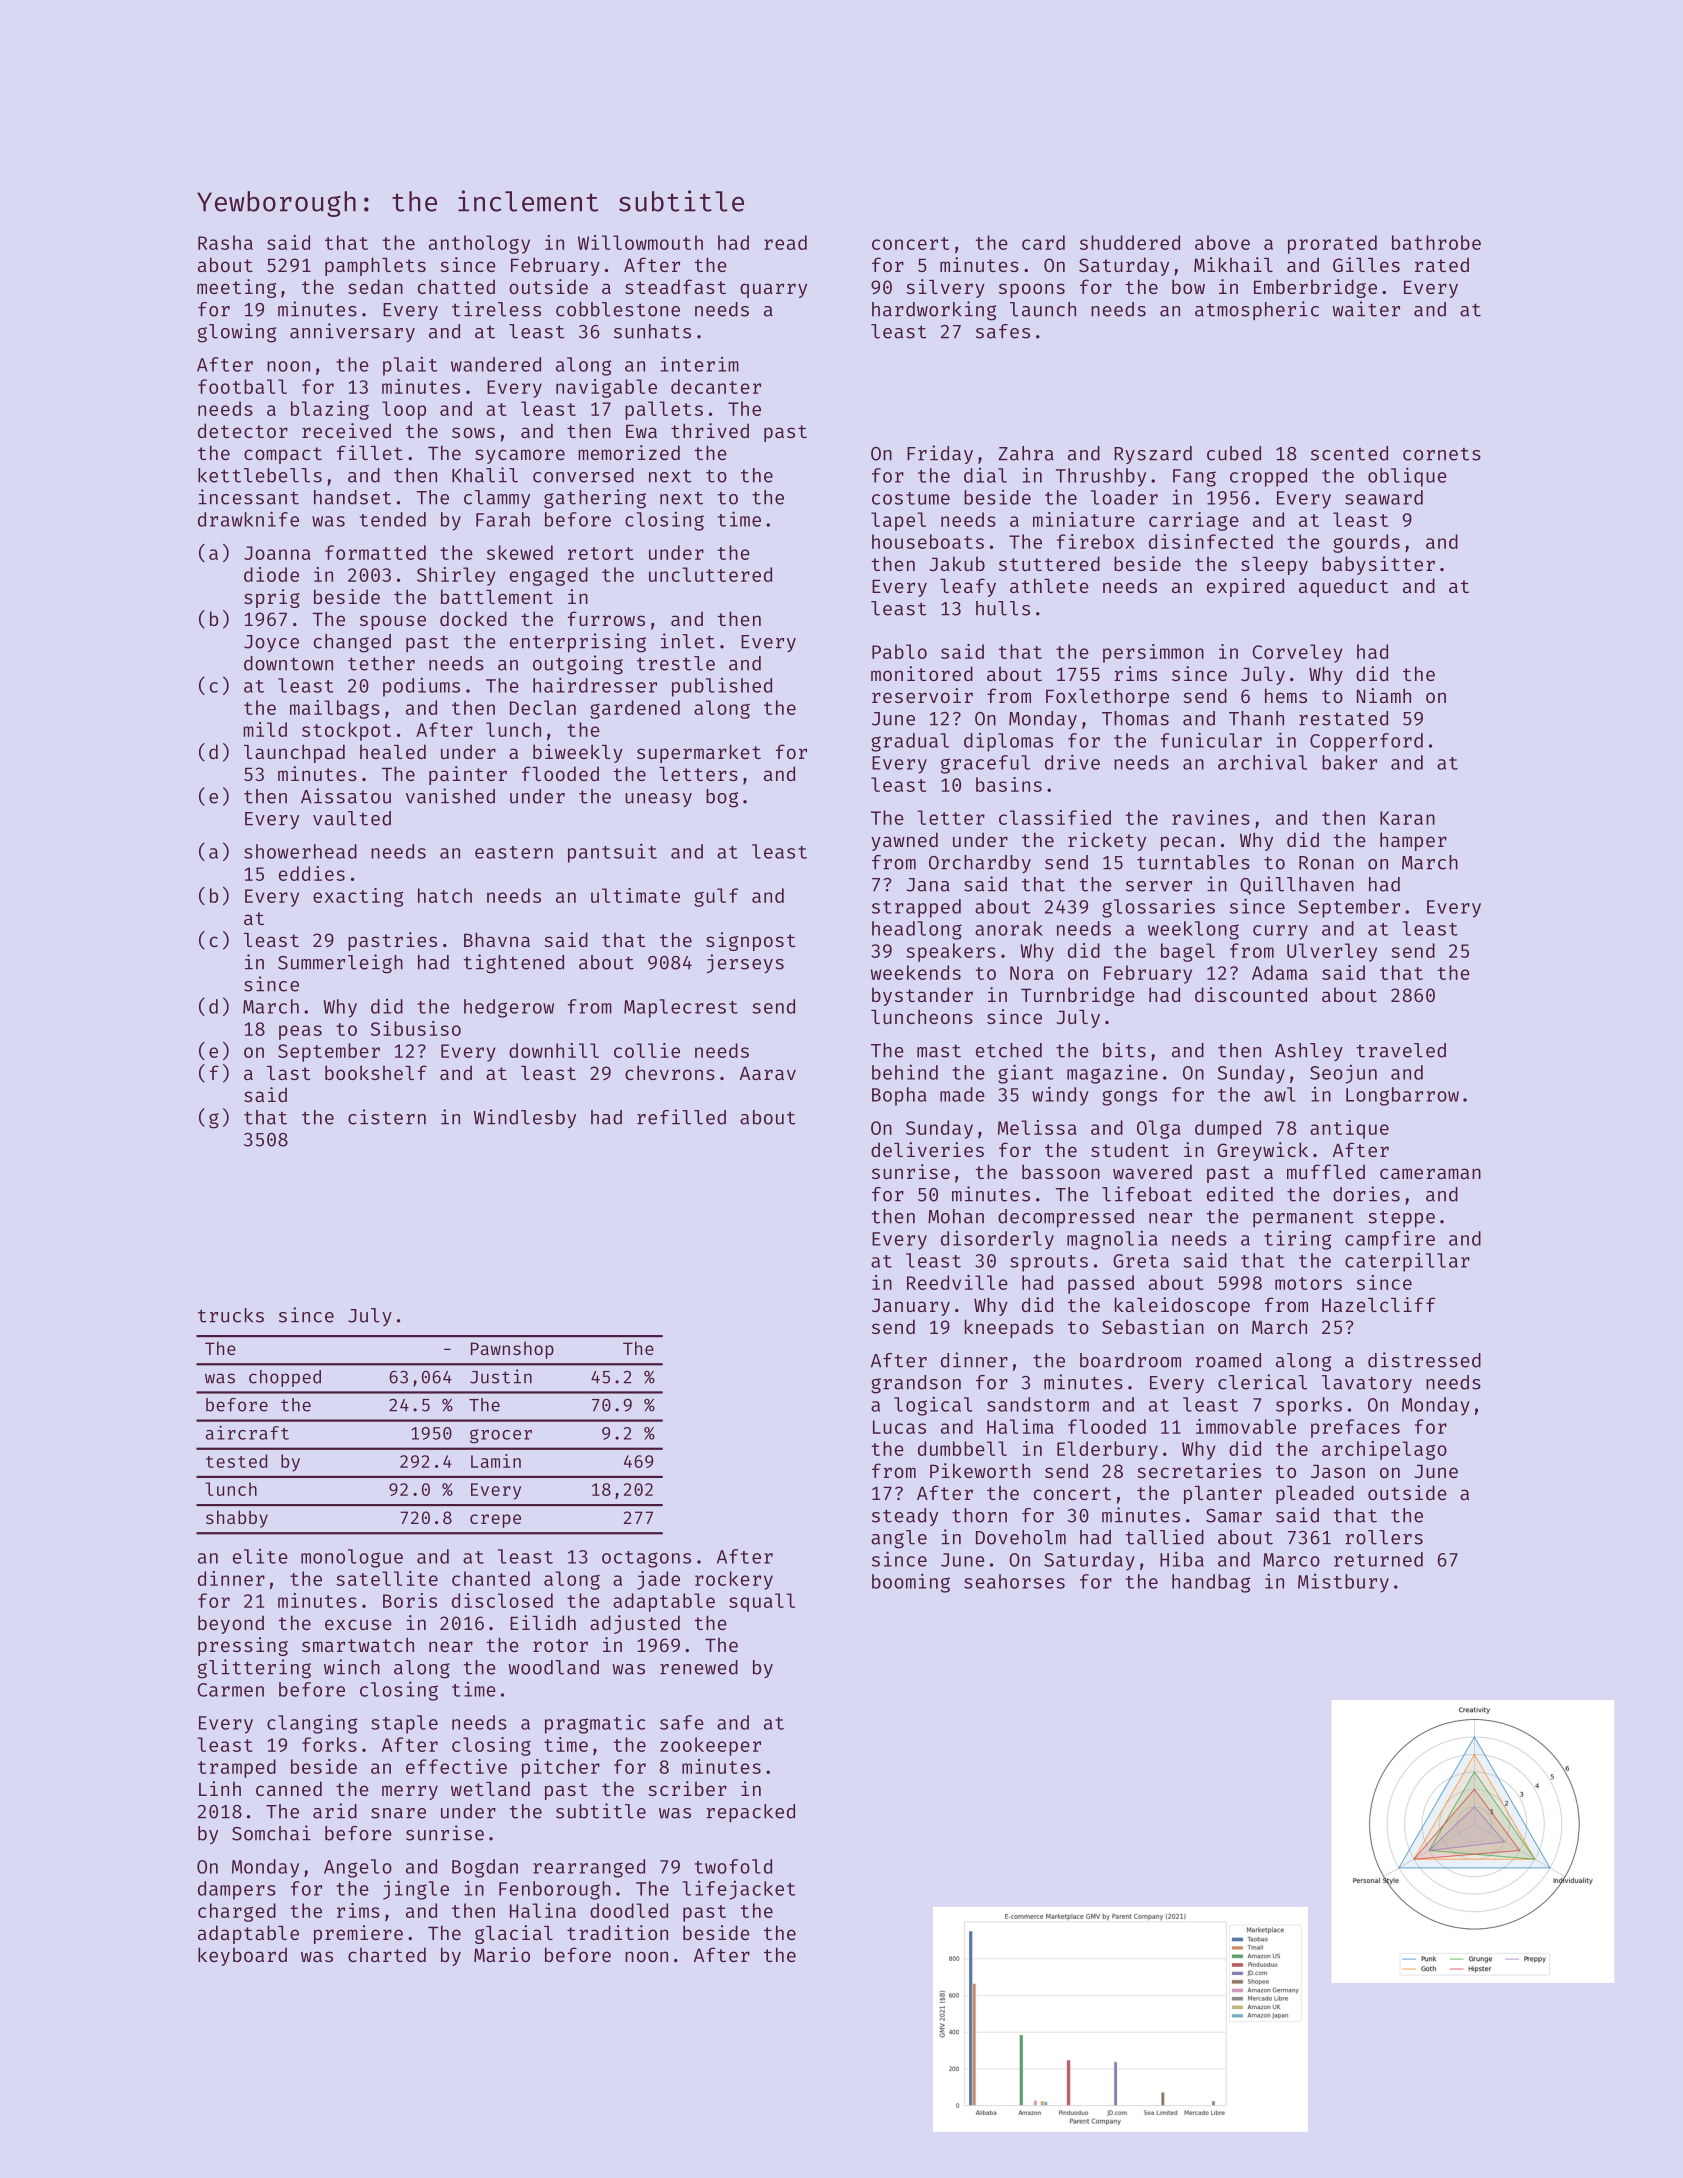 This screenshot has height=2178, width=1683. Describe the element at coordinates (945, 288) in the screenshot. I see `silvery` at that location.
